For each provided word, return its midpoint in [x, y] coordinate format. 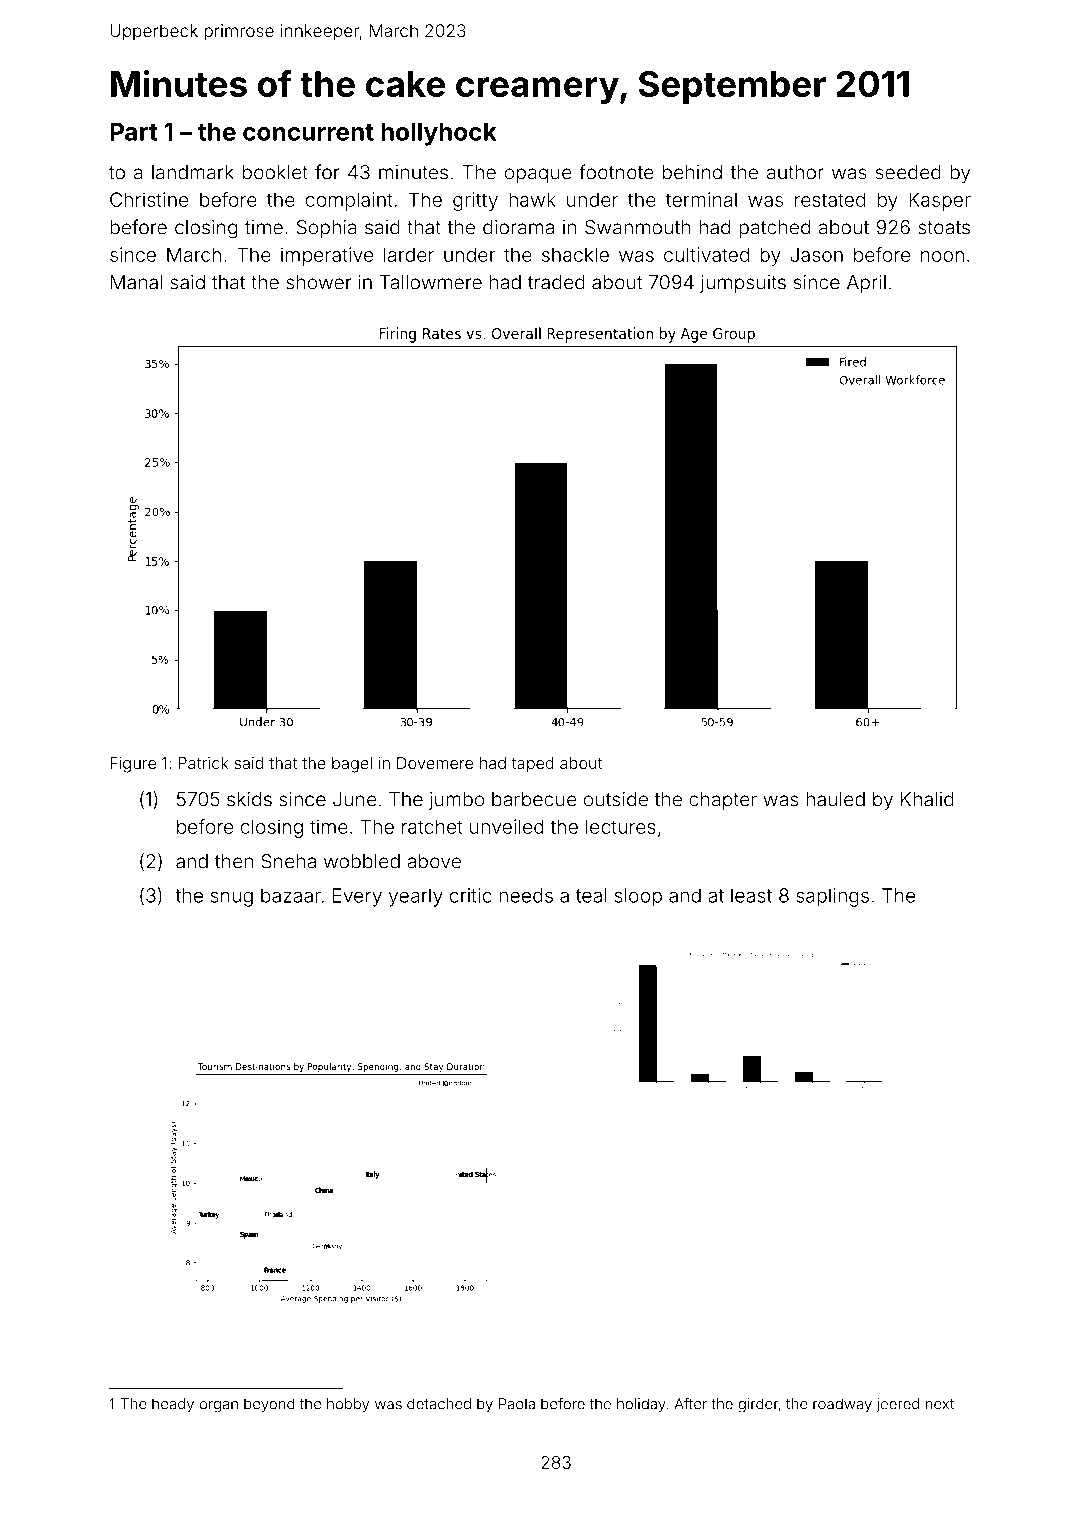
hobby [348, 1405]
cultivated [706, 254]
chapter [723, 801]
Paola [517, 1404]
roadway [842, 1405]
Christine [149, 199]
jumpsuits [743, 284]
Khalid [927, 799]
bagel [352, 765]
